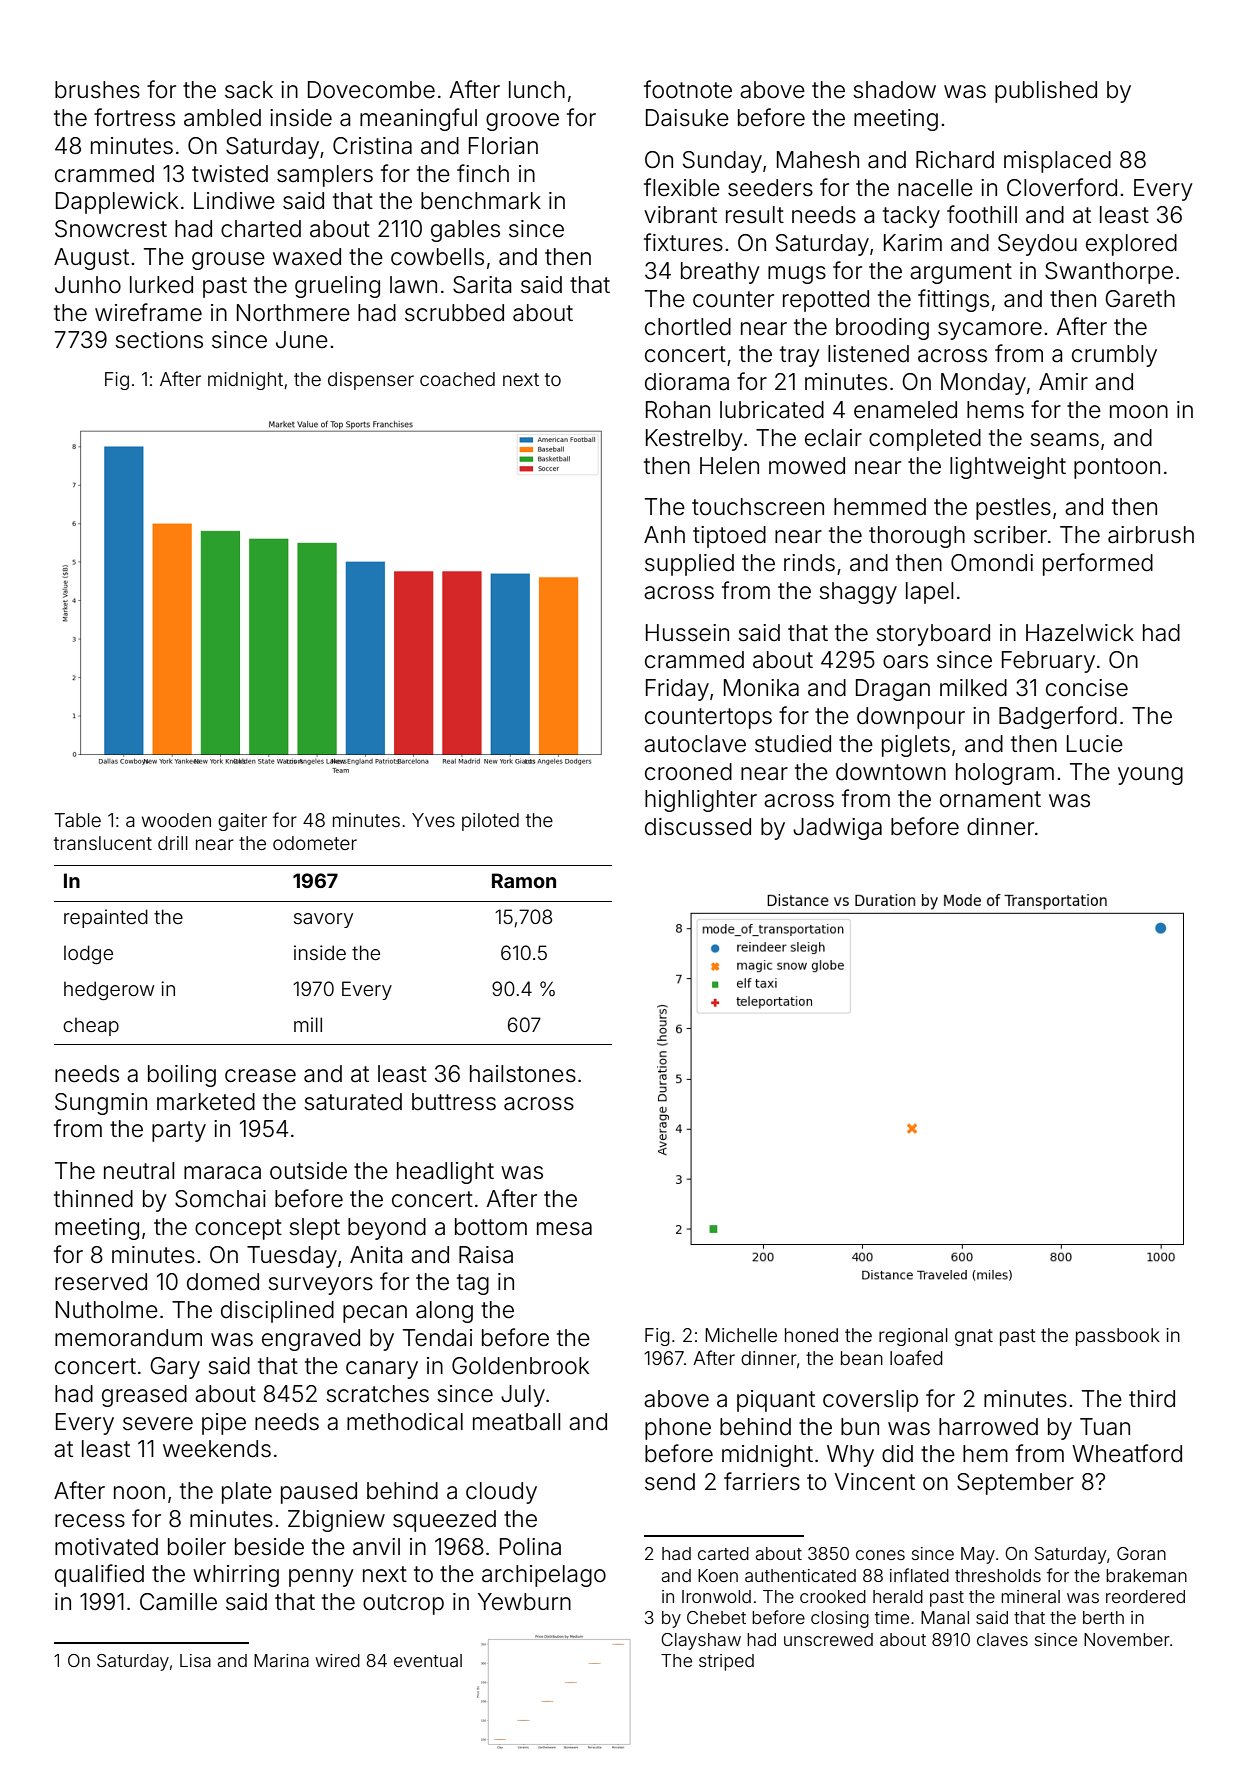  Describe the element at coordinates (1118, 1337) in the image. I see `passbook` at that location.
